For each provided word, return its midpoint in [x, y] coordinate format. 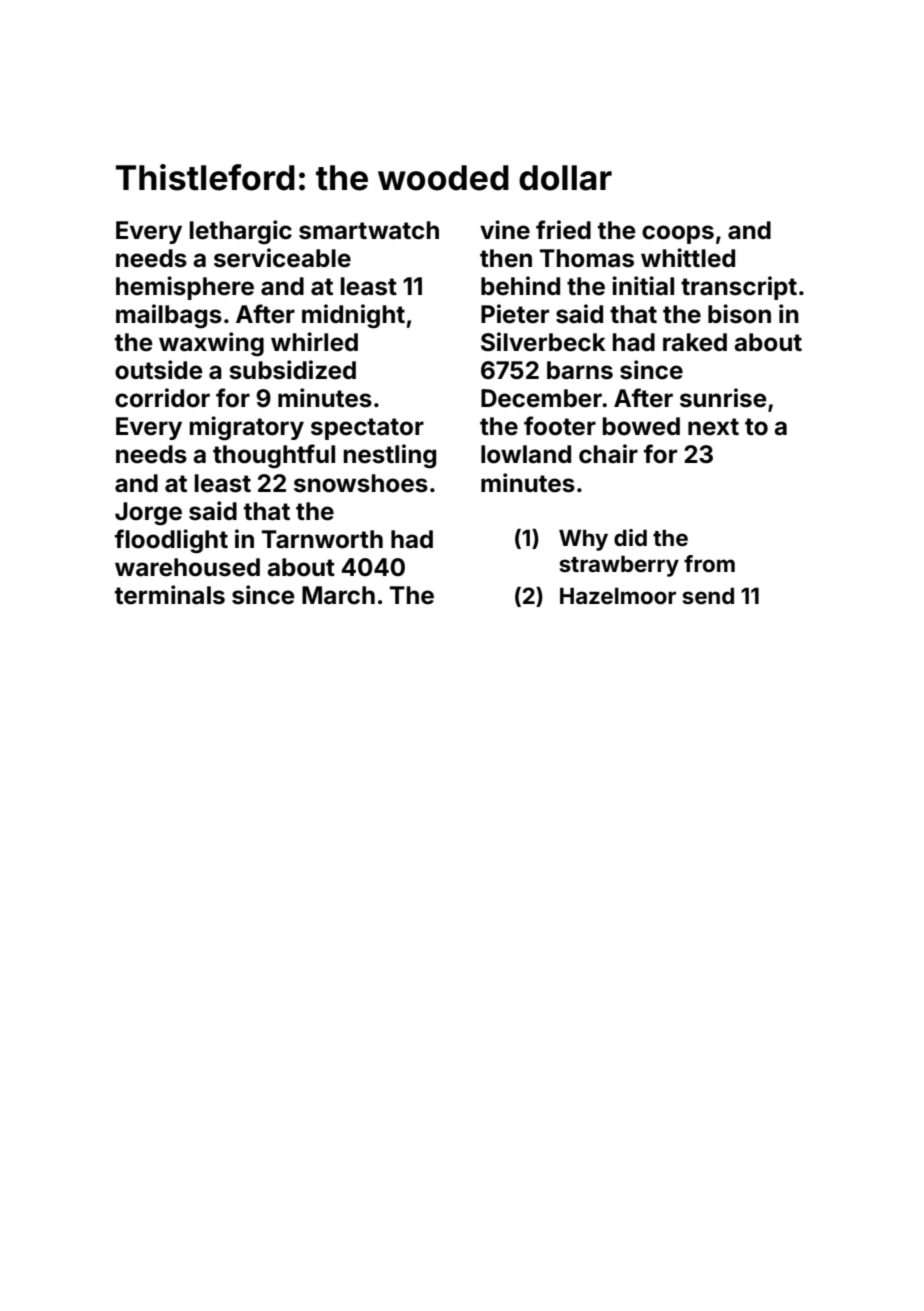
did [630, 537]
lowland [526, 454]
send [708, 595]
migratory [247, 428]
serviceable [282, 258]
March [338, 595]
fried [563, 230]
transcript [739, 288]
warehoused [187, 567]
